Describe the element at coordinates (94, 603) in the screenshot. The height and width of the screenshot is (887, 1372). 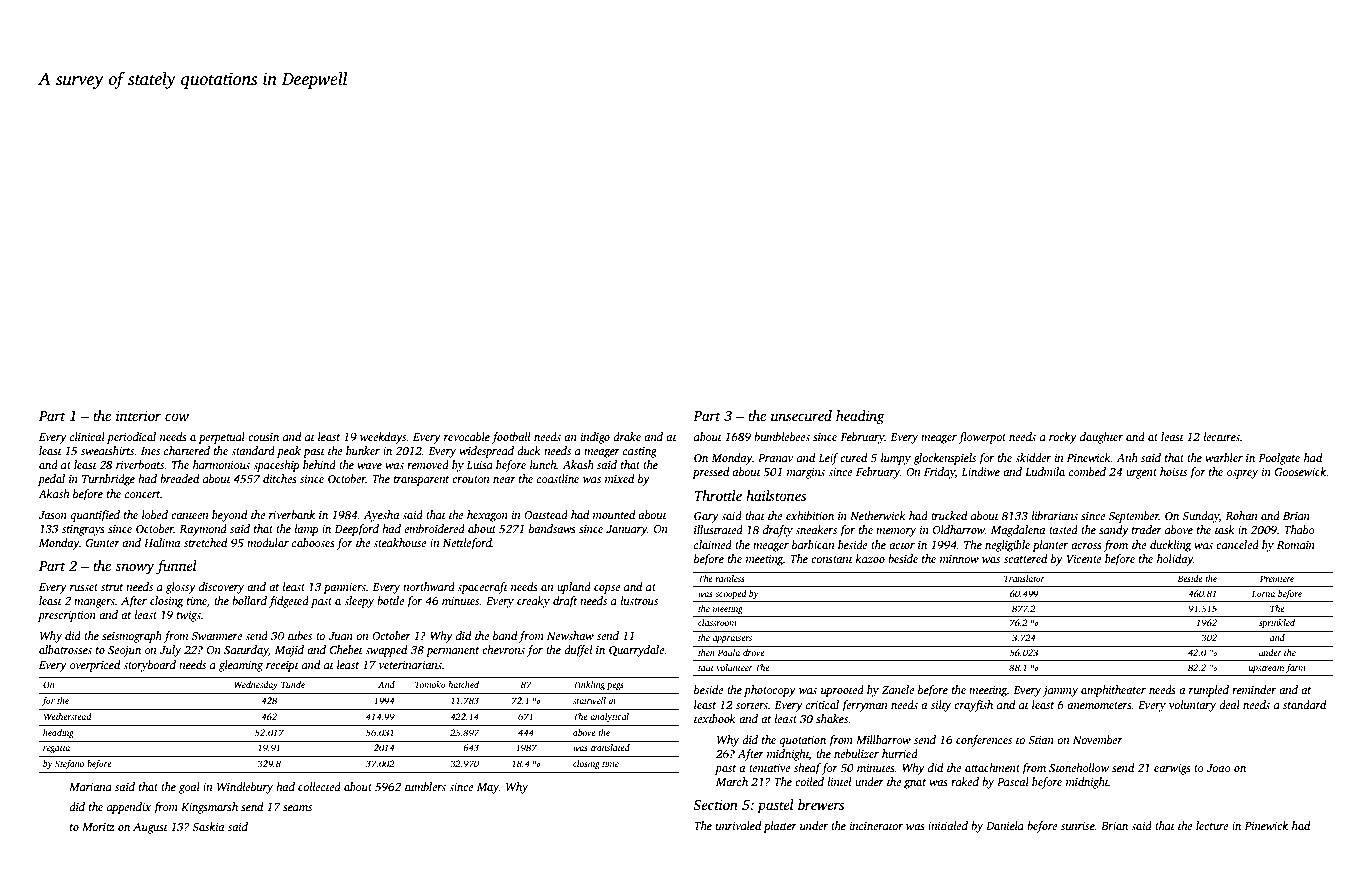
I see `mangers` at that location.
